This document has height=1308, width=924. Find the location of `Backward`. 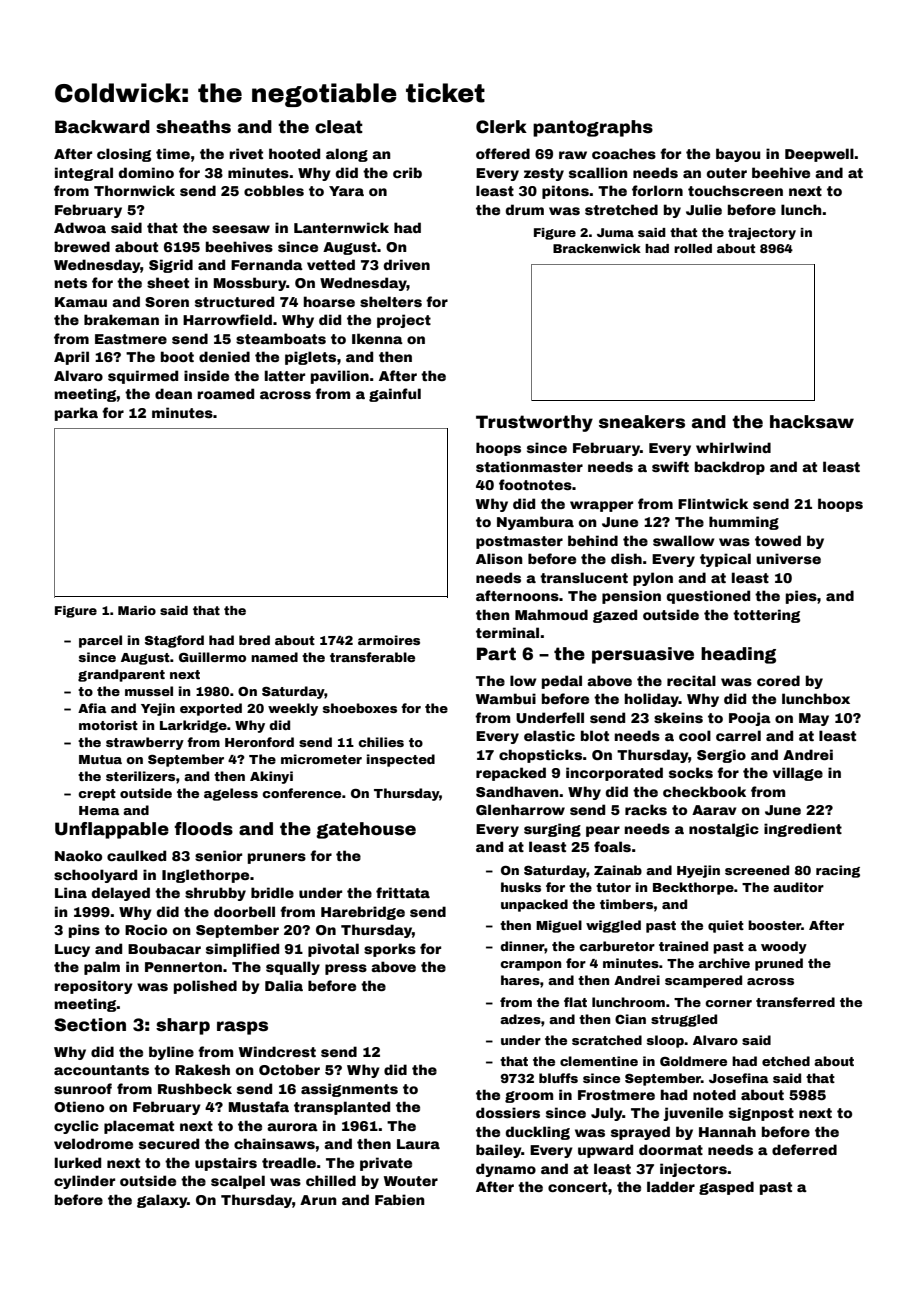

Backward is located at coordinates (102, 127).
